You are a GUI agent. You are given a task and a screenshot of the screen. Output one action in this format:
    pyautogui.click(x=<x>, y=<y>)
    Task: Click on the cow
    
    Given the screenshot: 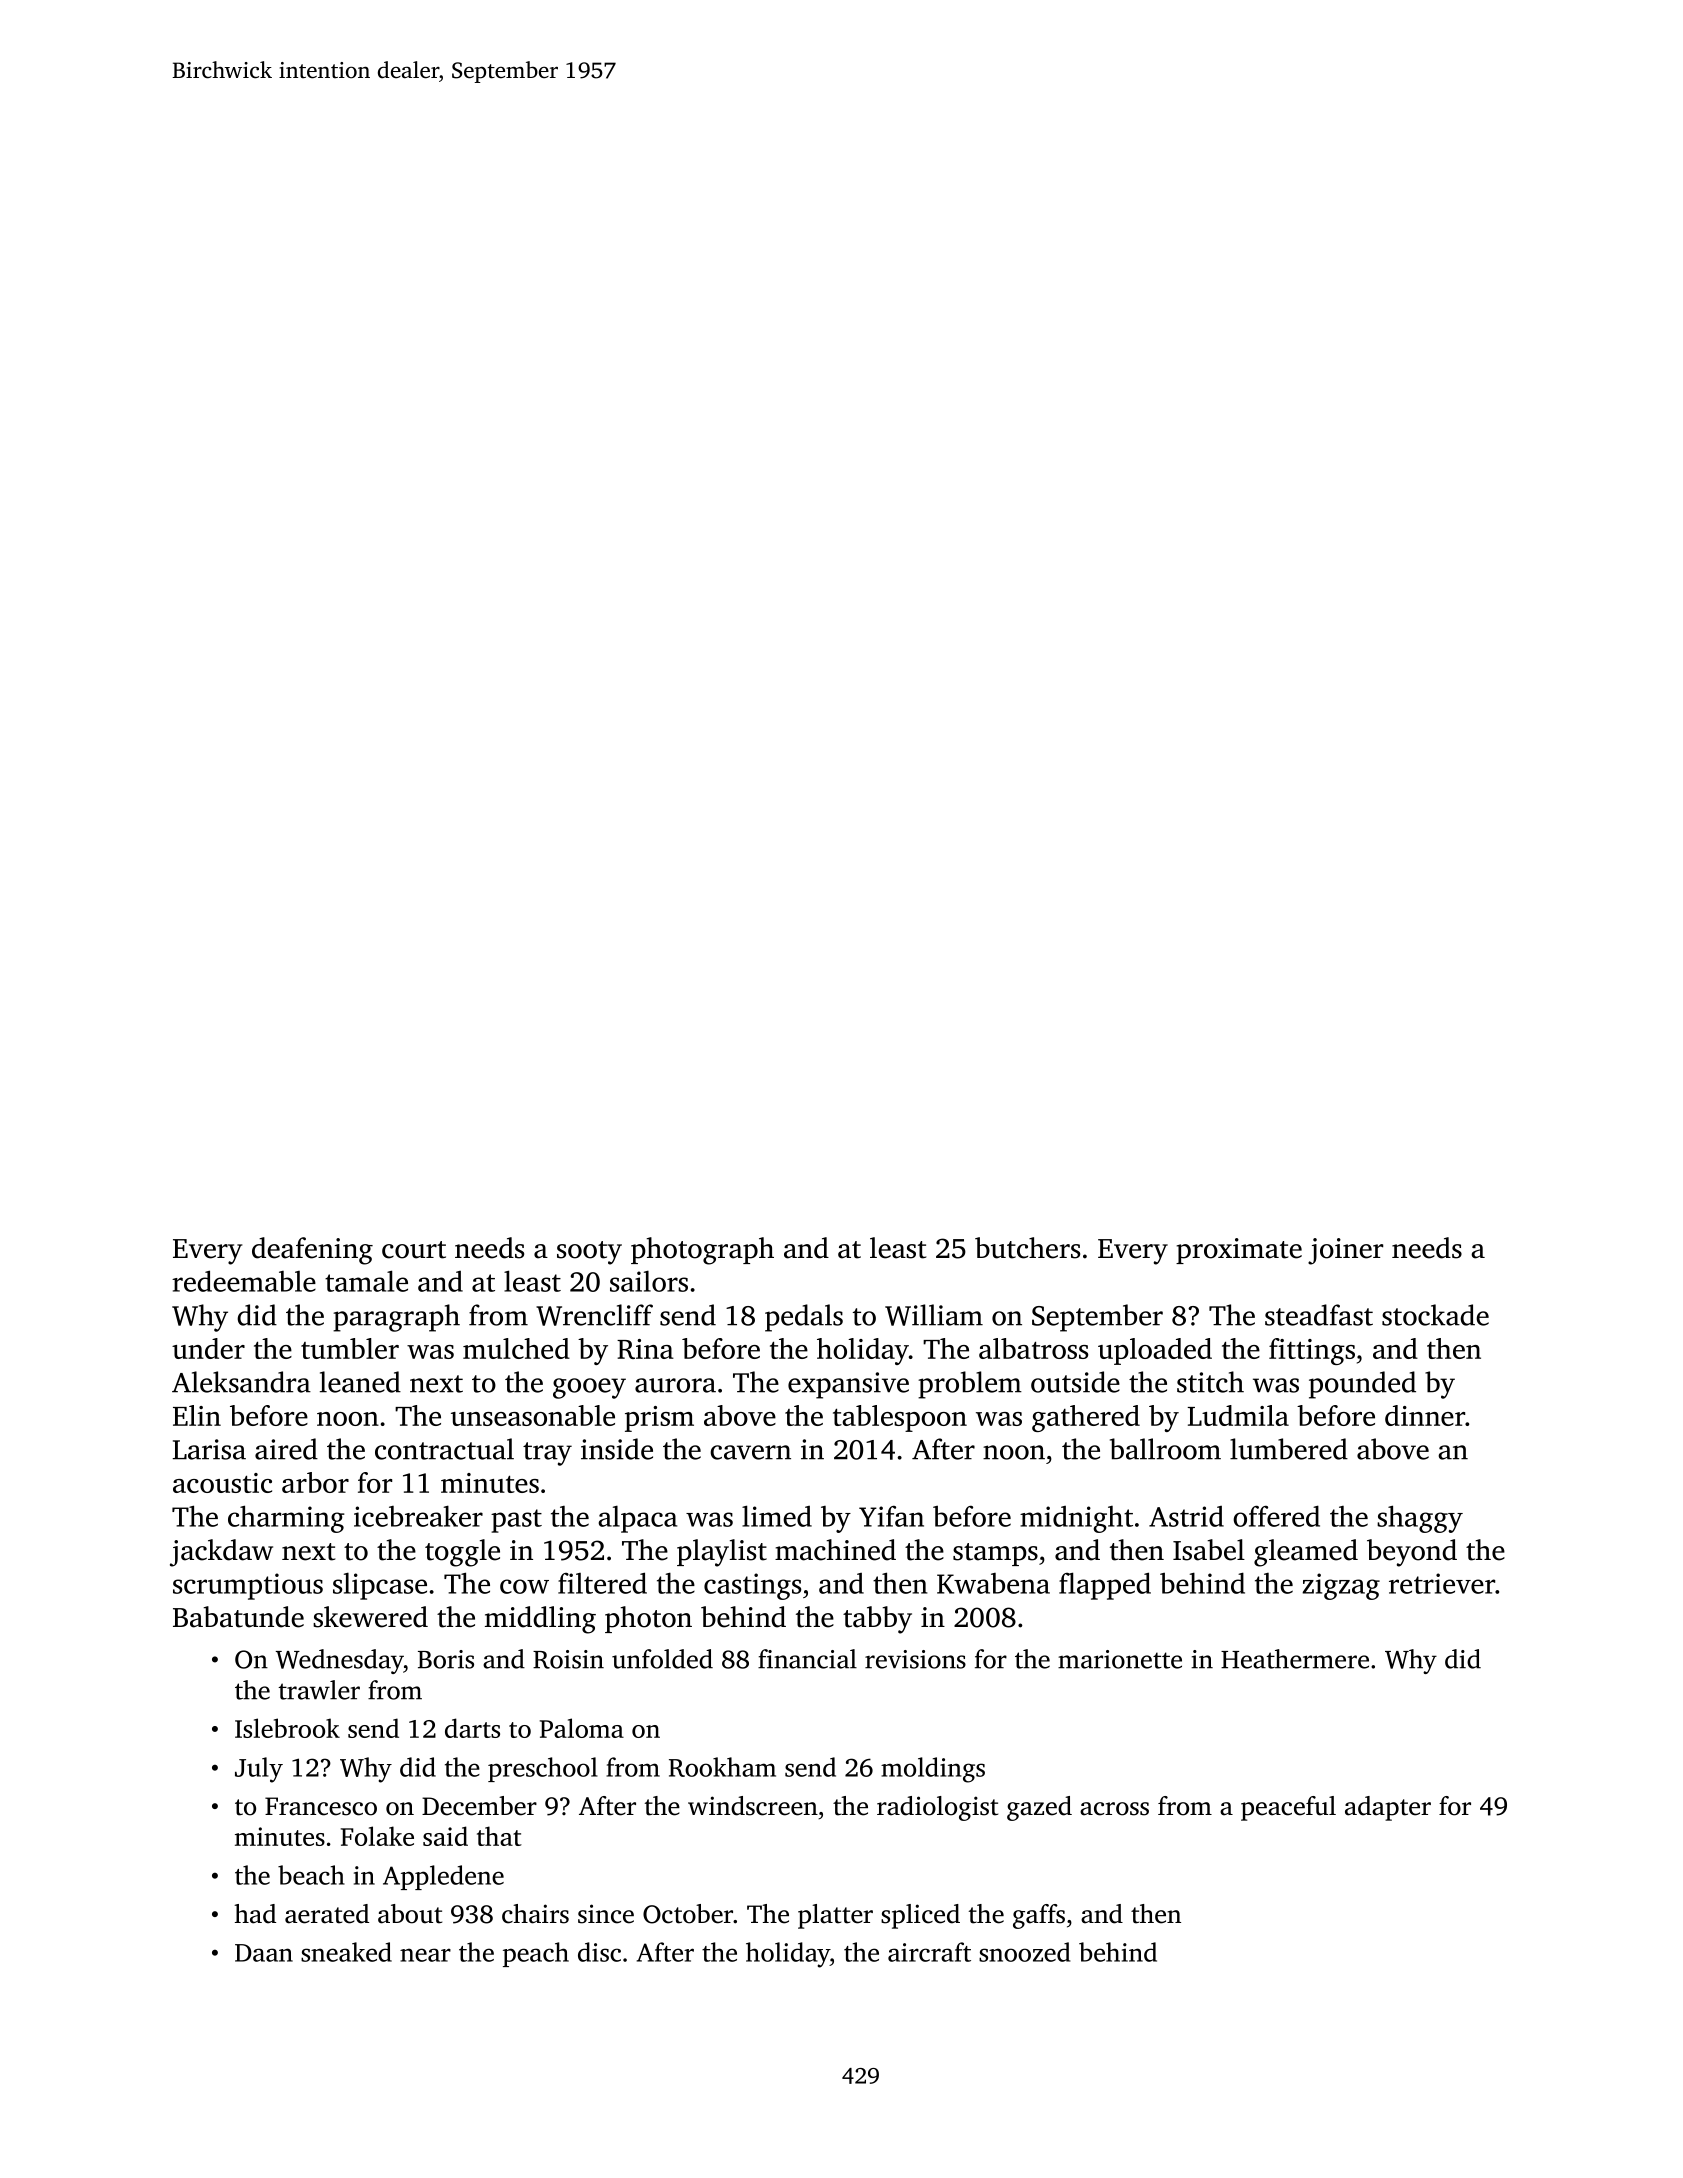 What is the action you would take?
    pyautogui.click(x=524, y=1586)
